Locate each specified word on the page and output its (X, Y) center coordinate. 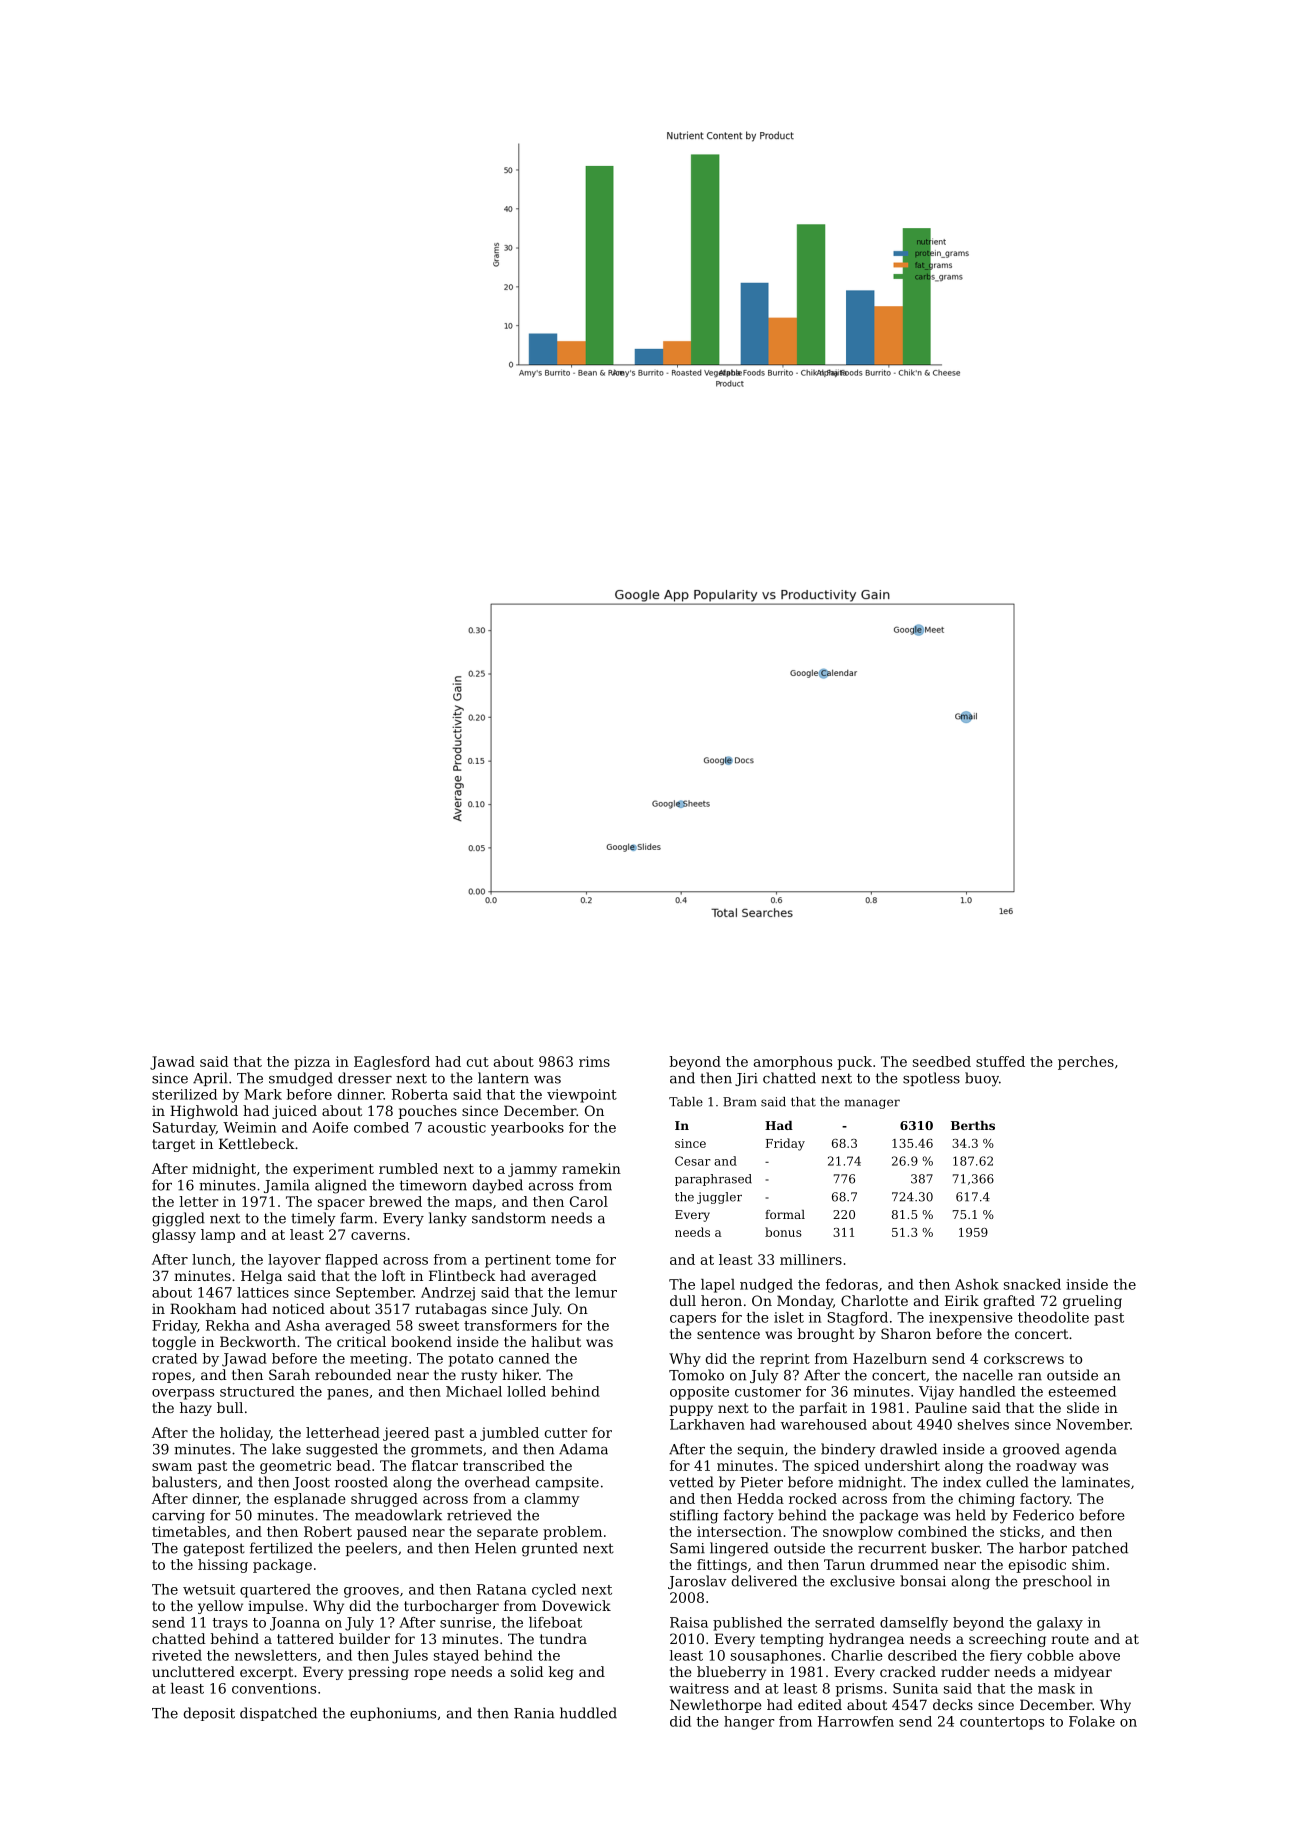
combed (381, 1127)
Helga (261, 1277)
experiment (333, 1170)
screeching (1007, 1640)
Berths (973, 1125)
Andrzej (448, 1294)
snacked (1032, 1284)
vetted (691, 1482)
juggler (719, 1198)
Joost (311, 1483)
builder (364, 1638)
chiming (987, 1500)
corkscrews (1024, 1358)
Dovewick (576, 1605)
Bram (740, 1102)
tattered (305, 1638)
